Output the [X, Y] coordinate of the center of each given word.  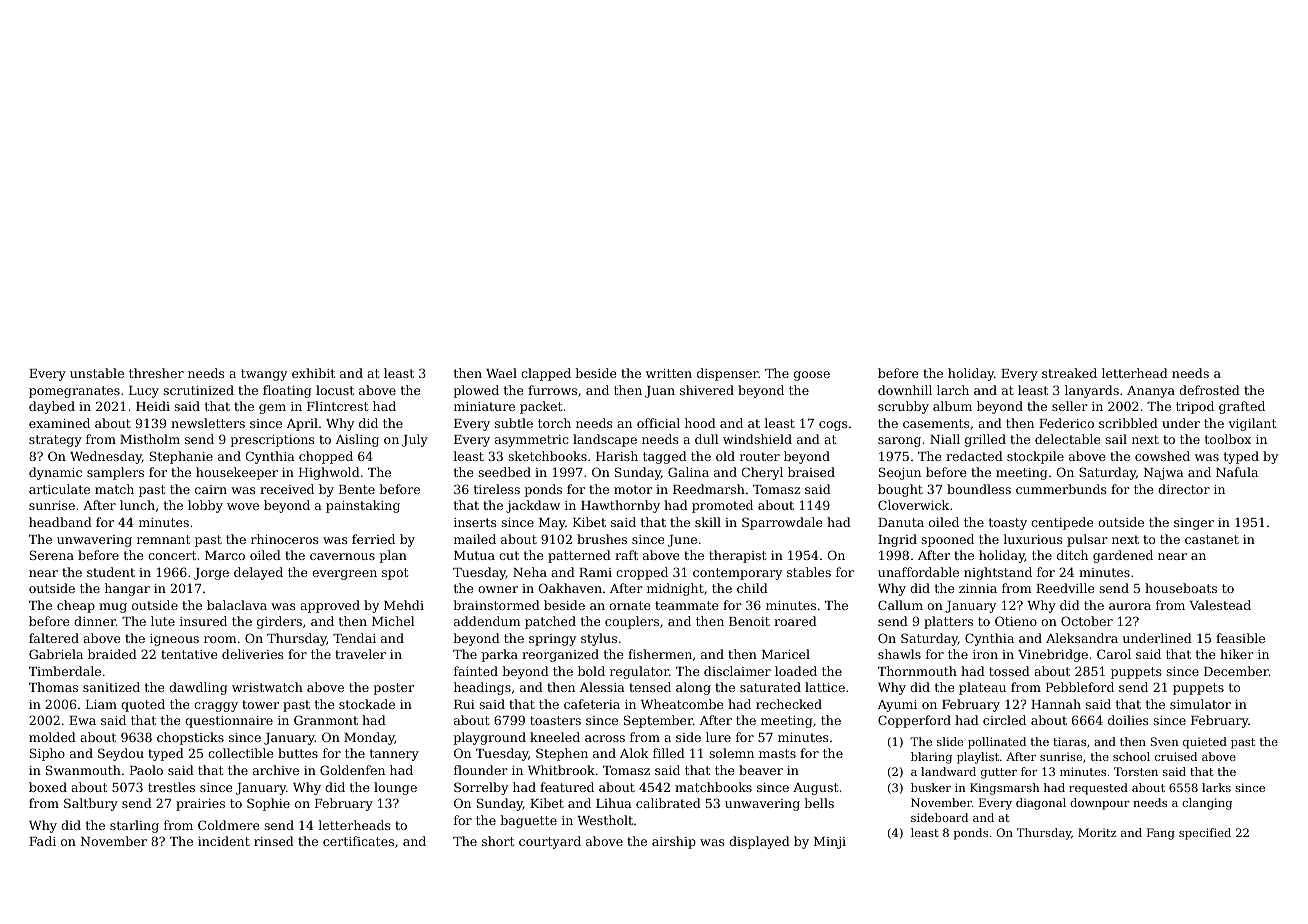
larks [1216, 787]
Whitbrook [561, 770]
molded [52, 737]
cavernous [342, 556]
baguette [528, 821]
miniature [484, 406]
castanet [1212, 539]
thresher [156, 373]
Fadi [42, 841]
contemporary [737, 574]
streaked [1069, 373]
